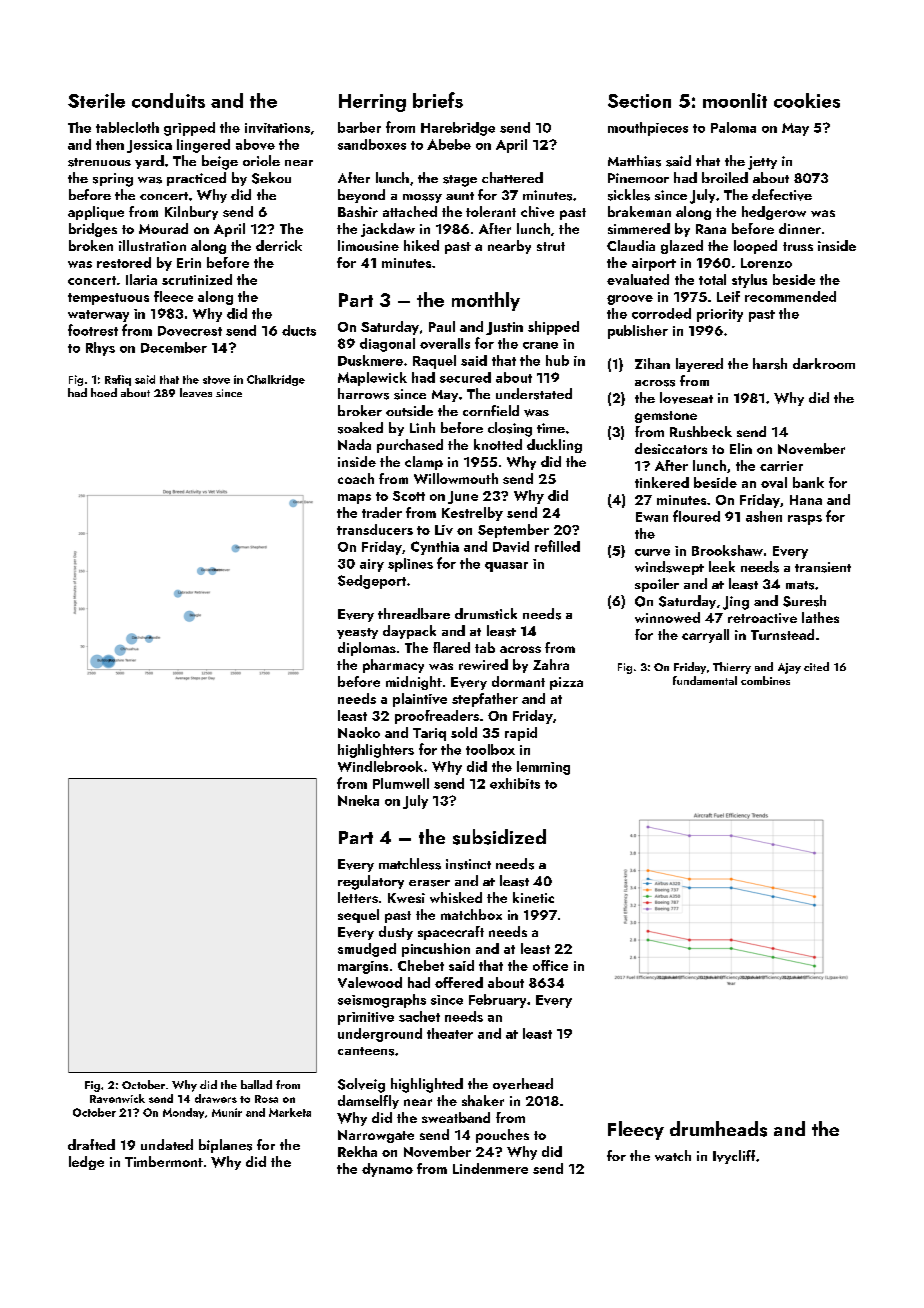 The height and width of the screenshot is (1308, 924). I want to click on refilled, so click(557, 546).
